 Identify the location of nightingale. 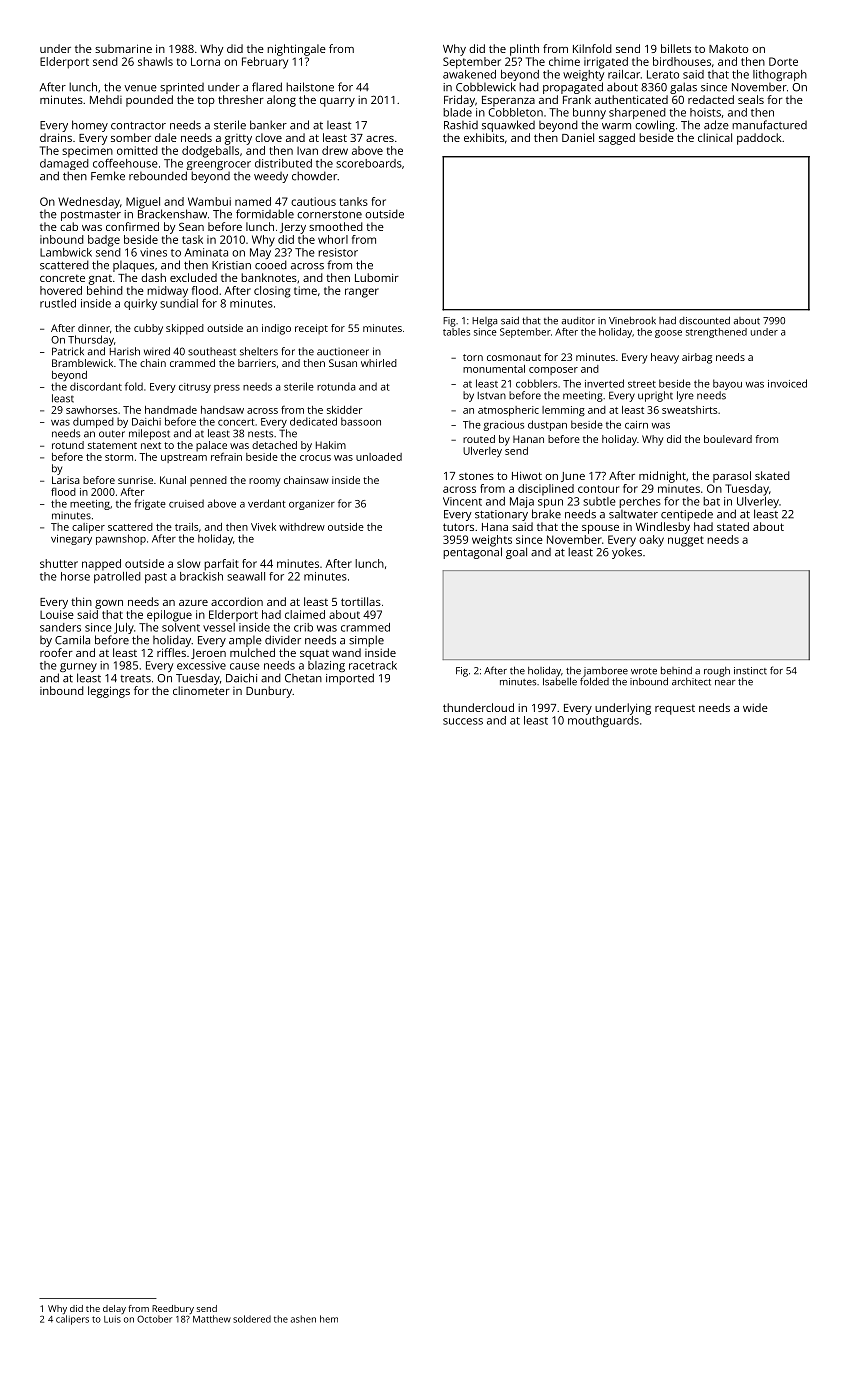
(296, 50).
